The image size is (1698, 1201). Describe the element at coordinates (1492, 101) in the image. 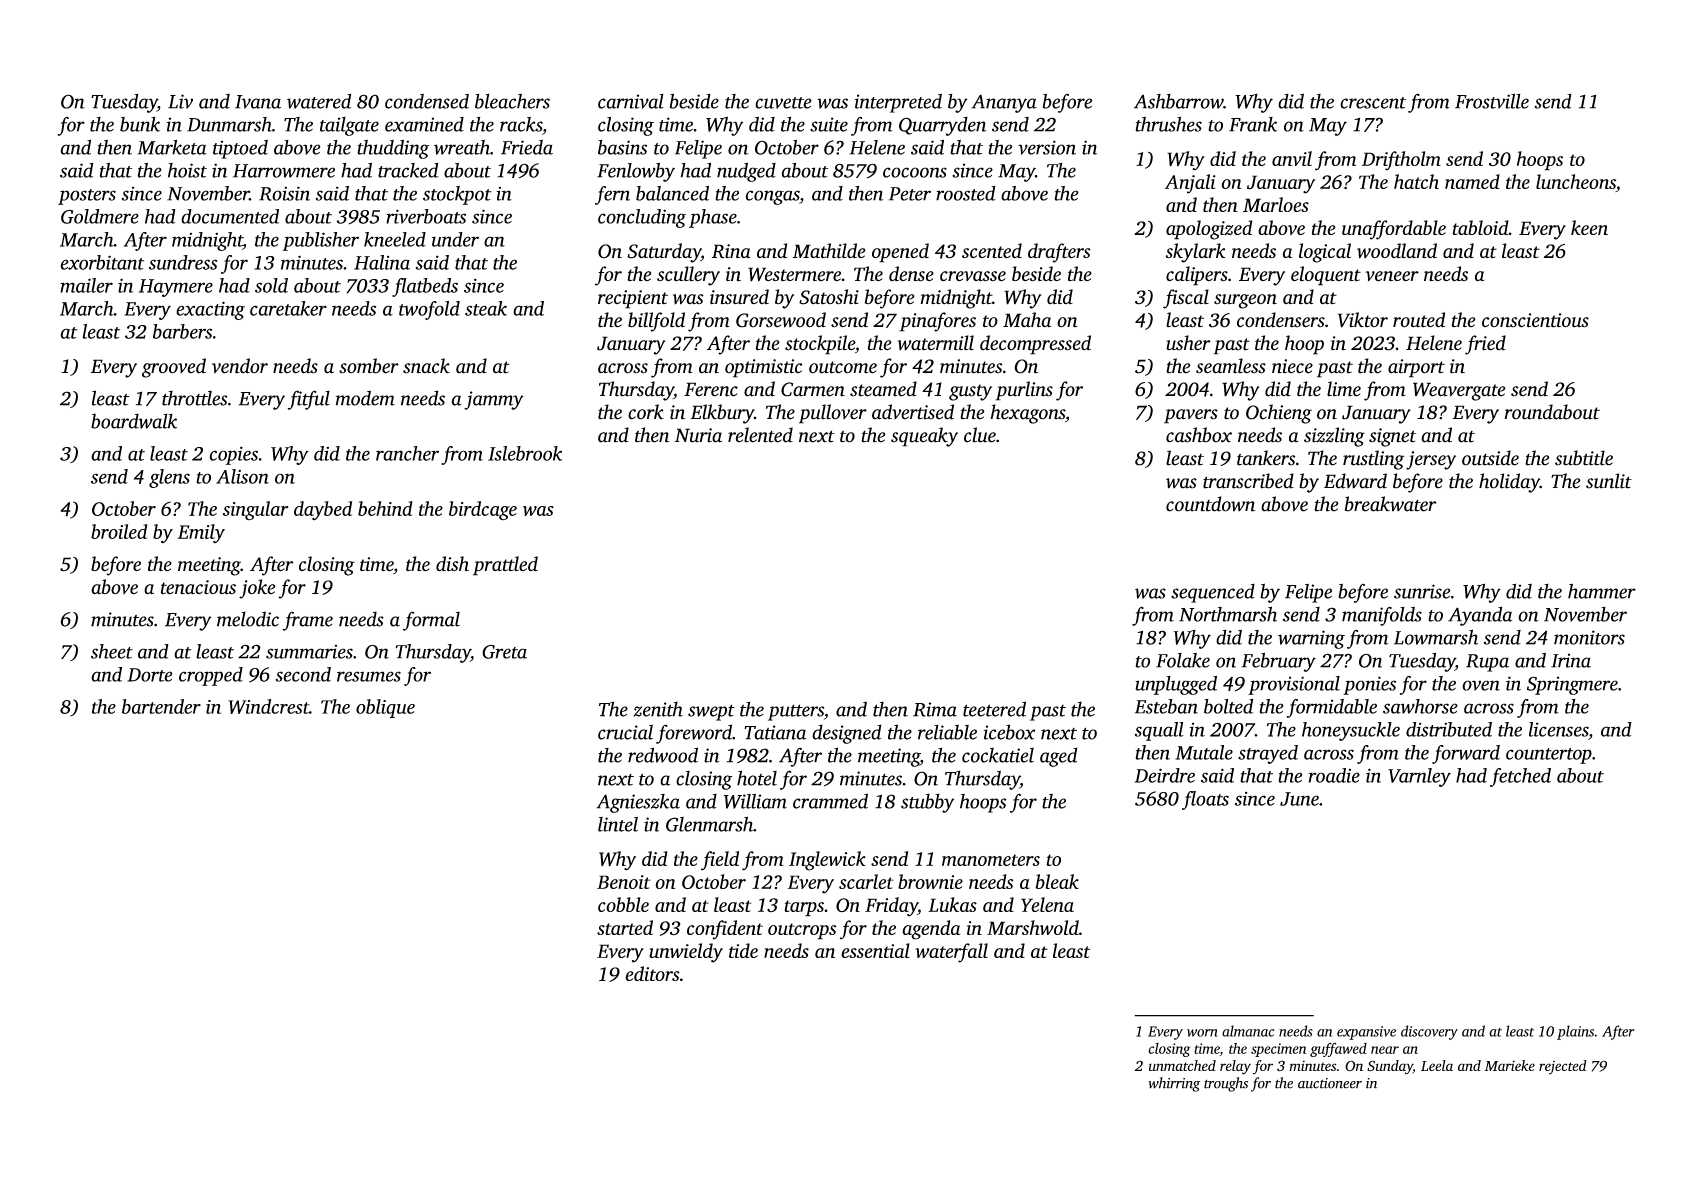

I see `Frostville` at that location.
